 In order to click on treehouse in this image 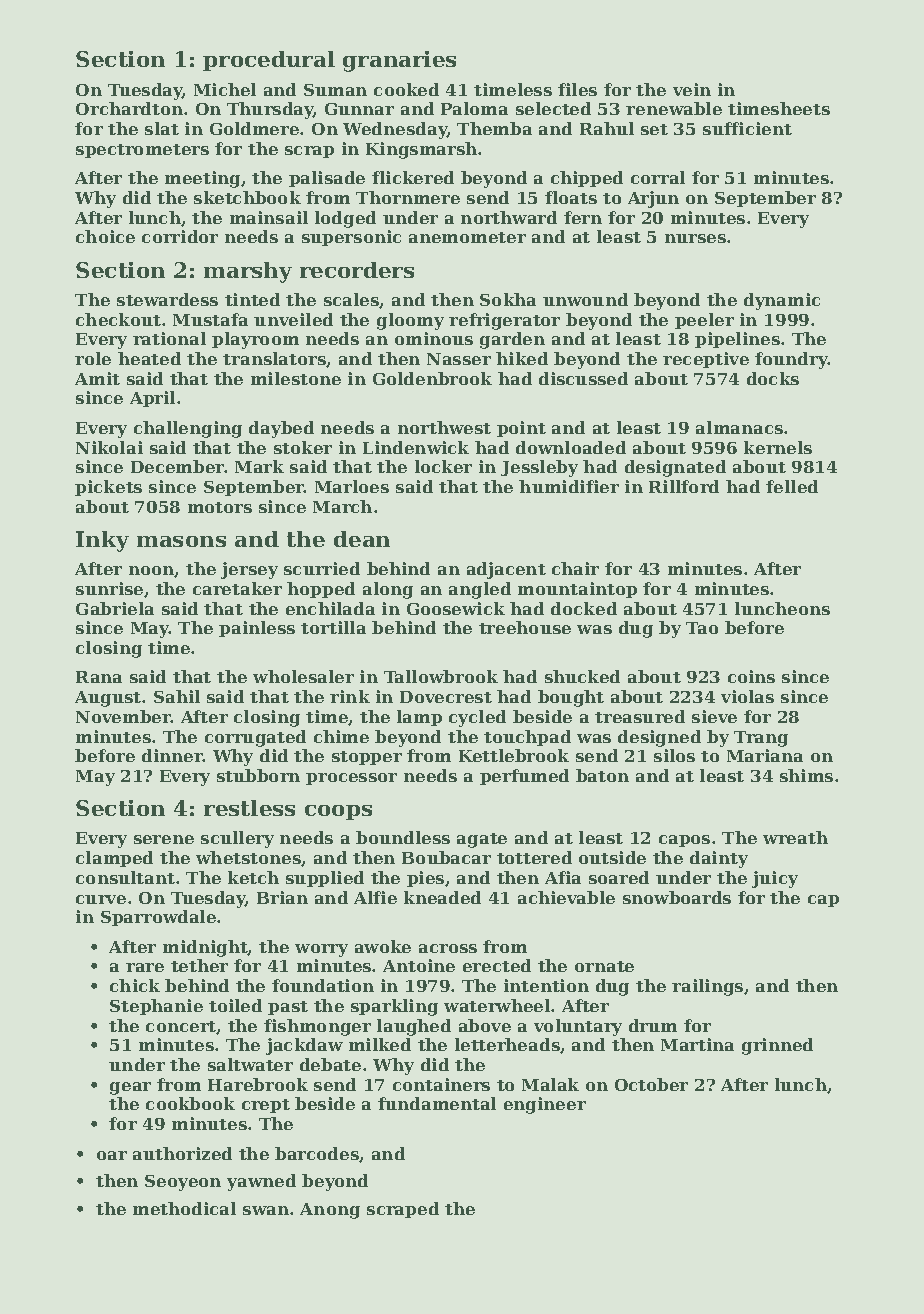, I will do `click(525, 627)`.
